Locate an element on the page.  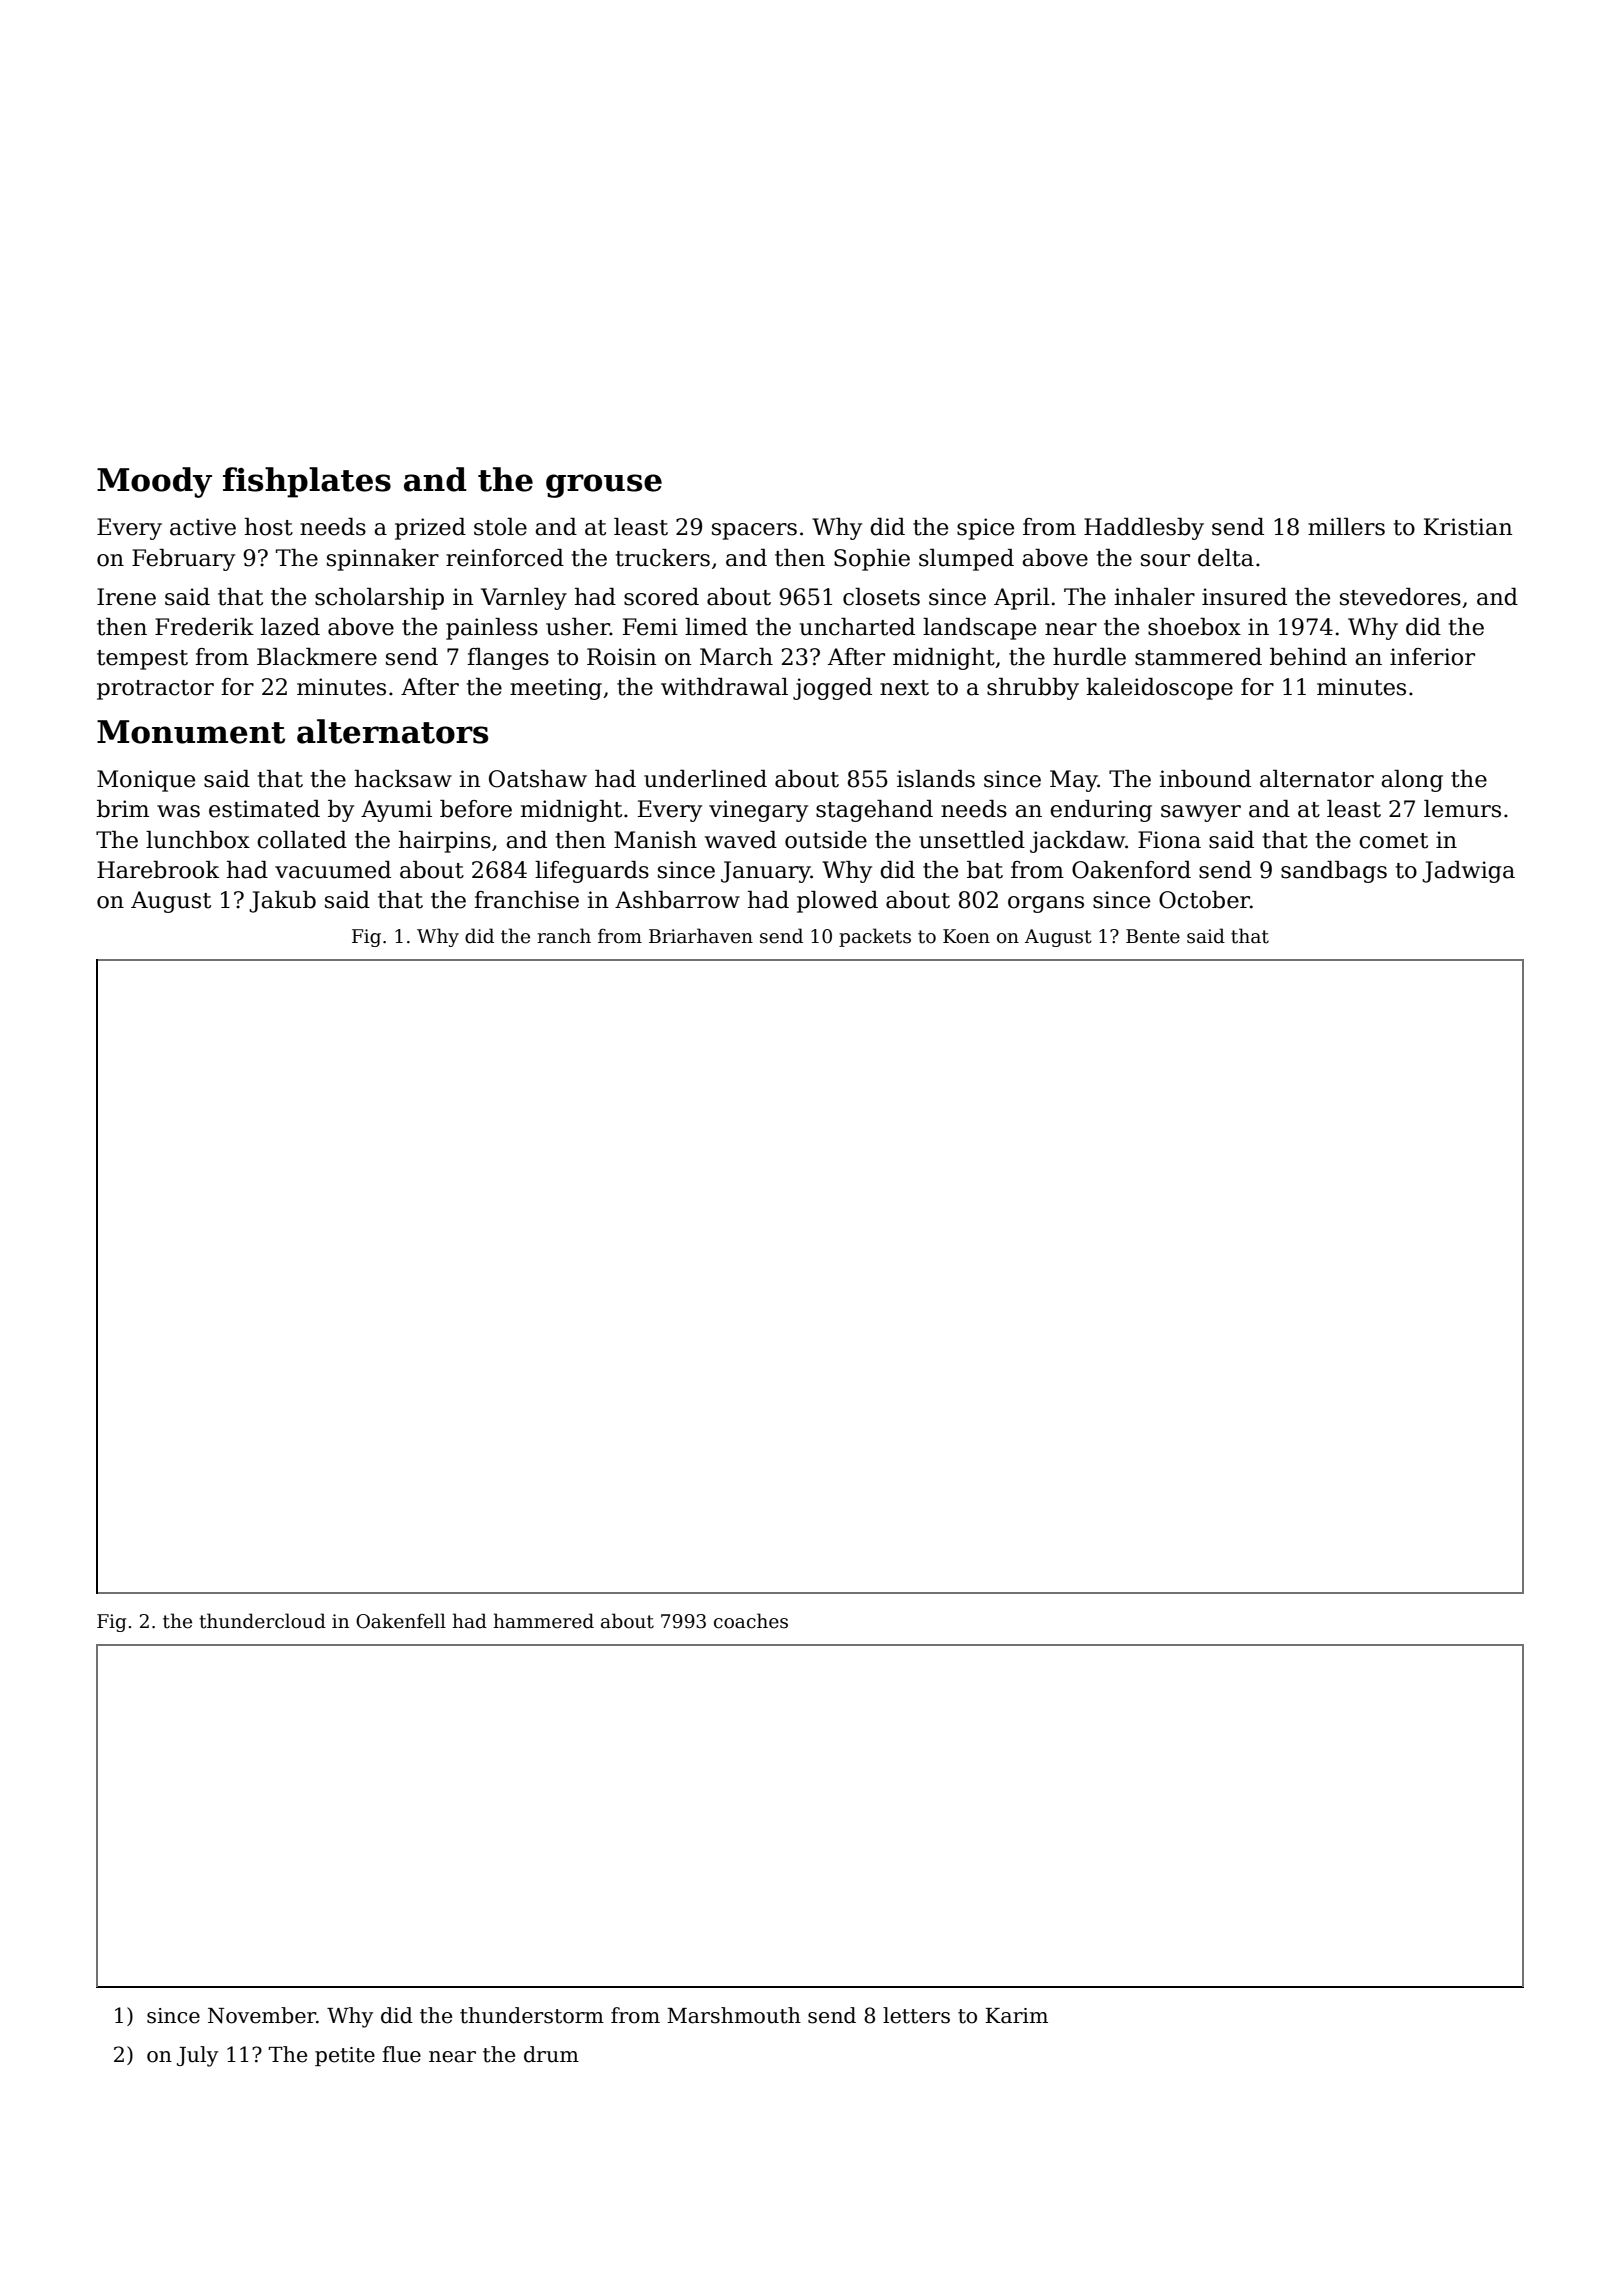
November is located at coordinates (262, 2015).
